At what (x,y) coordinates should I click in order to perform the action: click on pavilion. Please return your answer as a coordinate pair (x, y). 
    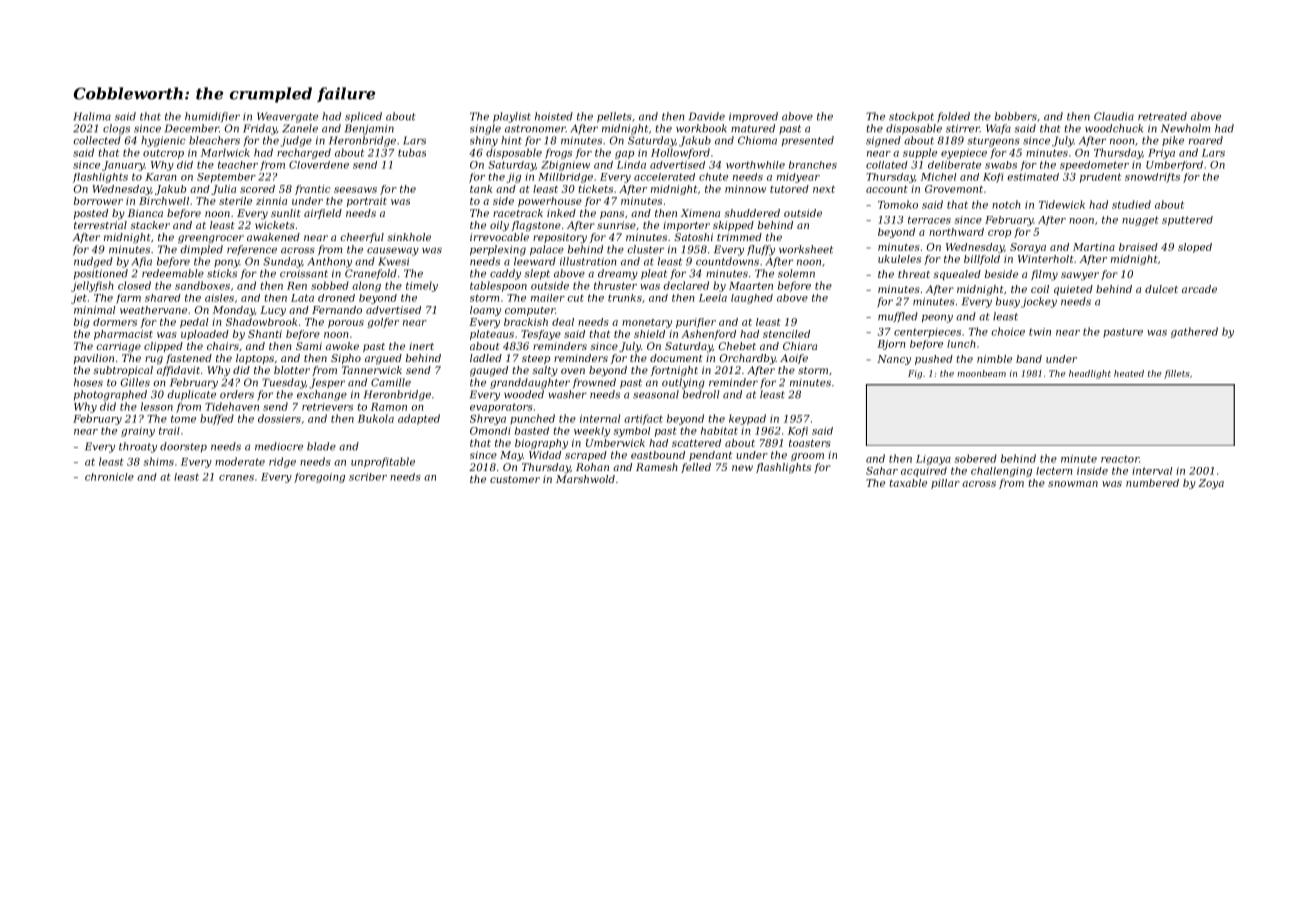
    Looking at the image, I should click on (94, 359).
